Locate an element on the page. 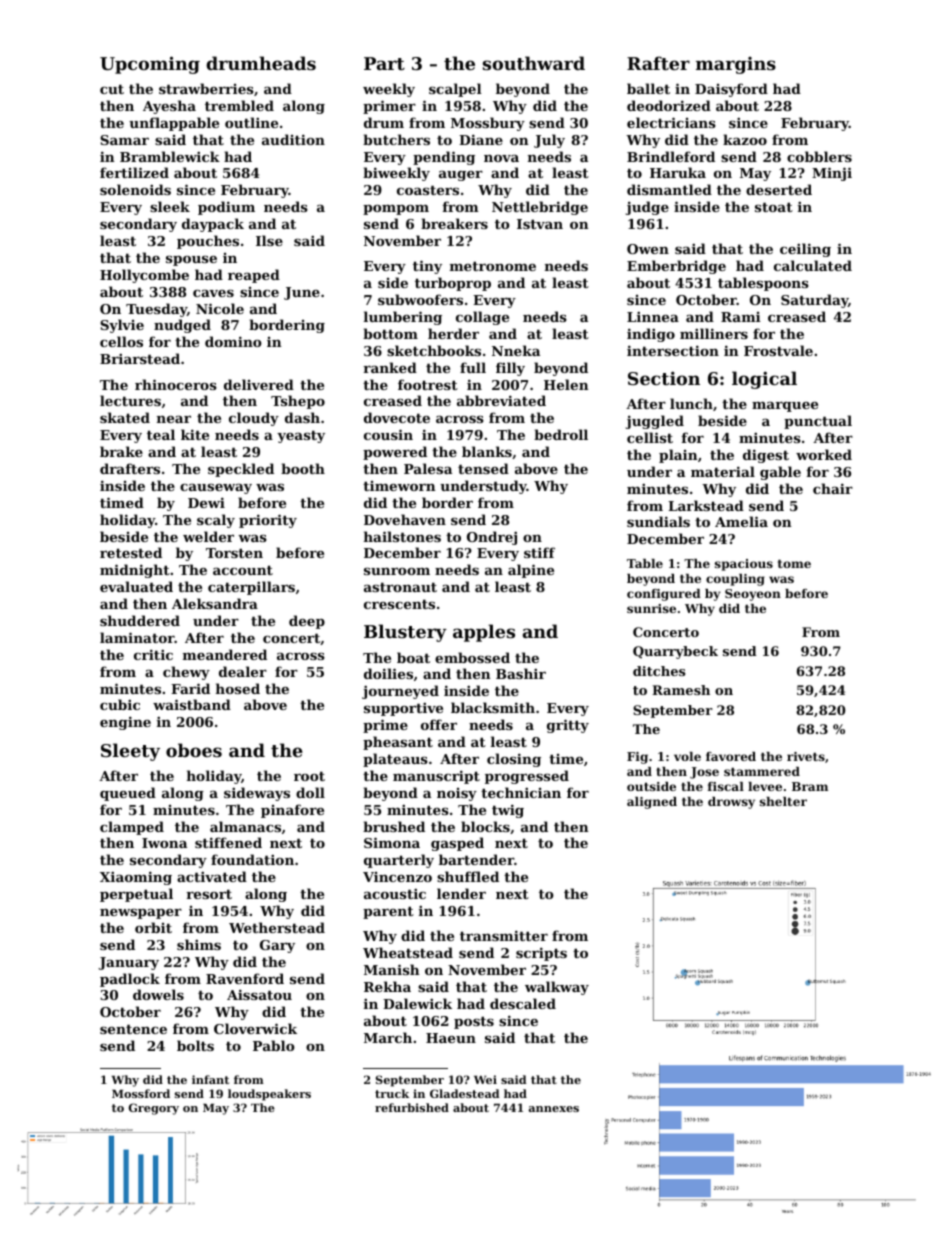 The image size is (952, 1233). loudspeakers is located at coordinates (269, 1095).
